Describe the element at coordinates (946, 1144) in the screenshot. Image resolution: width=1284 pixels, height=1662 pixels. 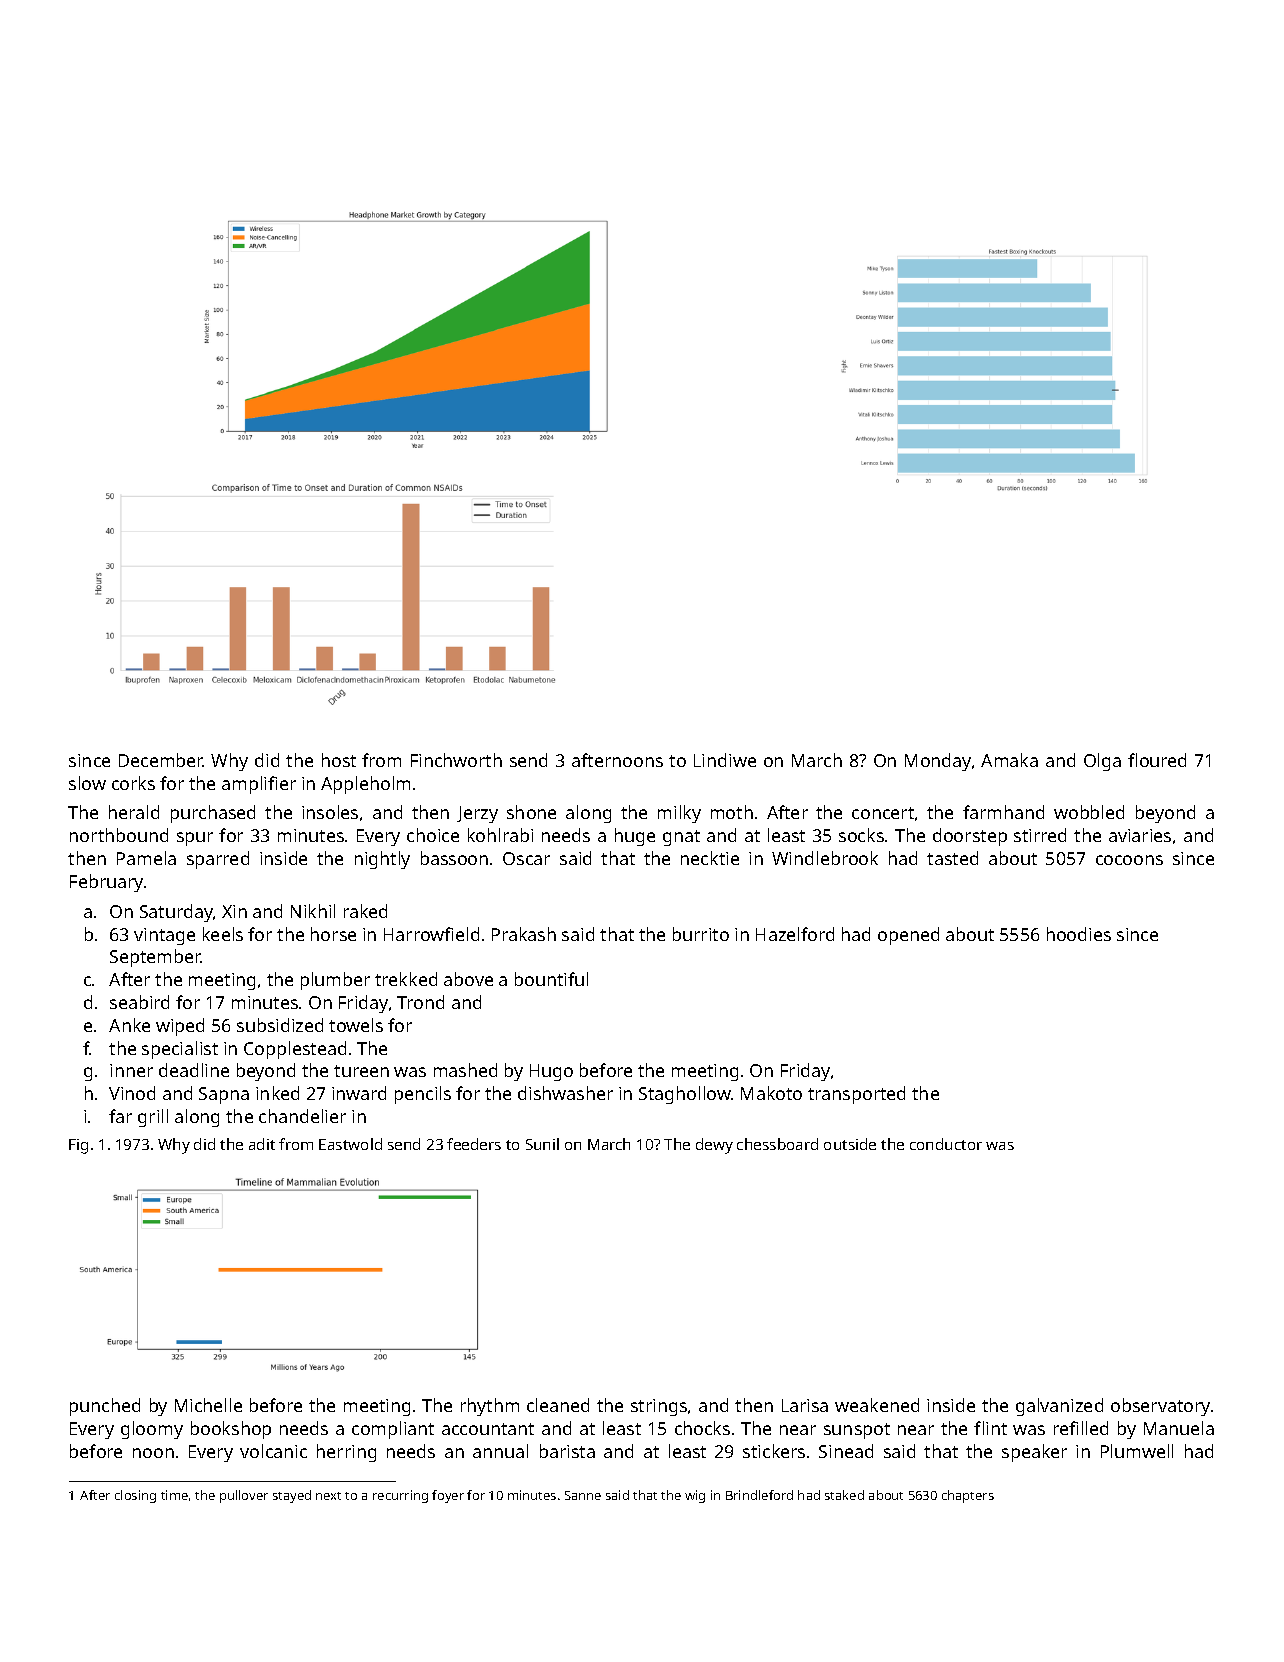
I see `conductor` at that location.
